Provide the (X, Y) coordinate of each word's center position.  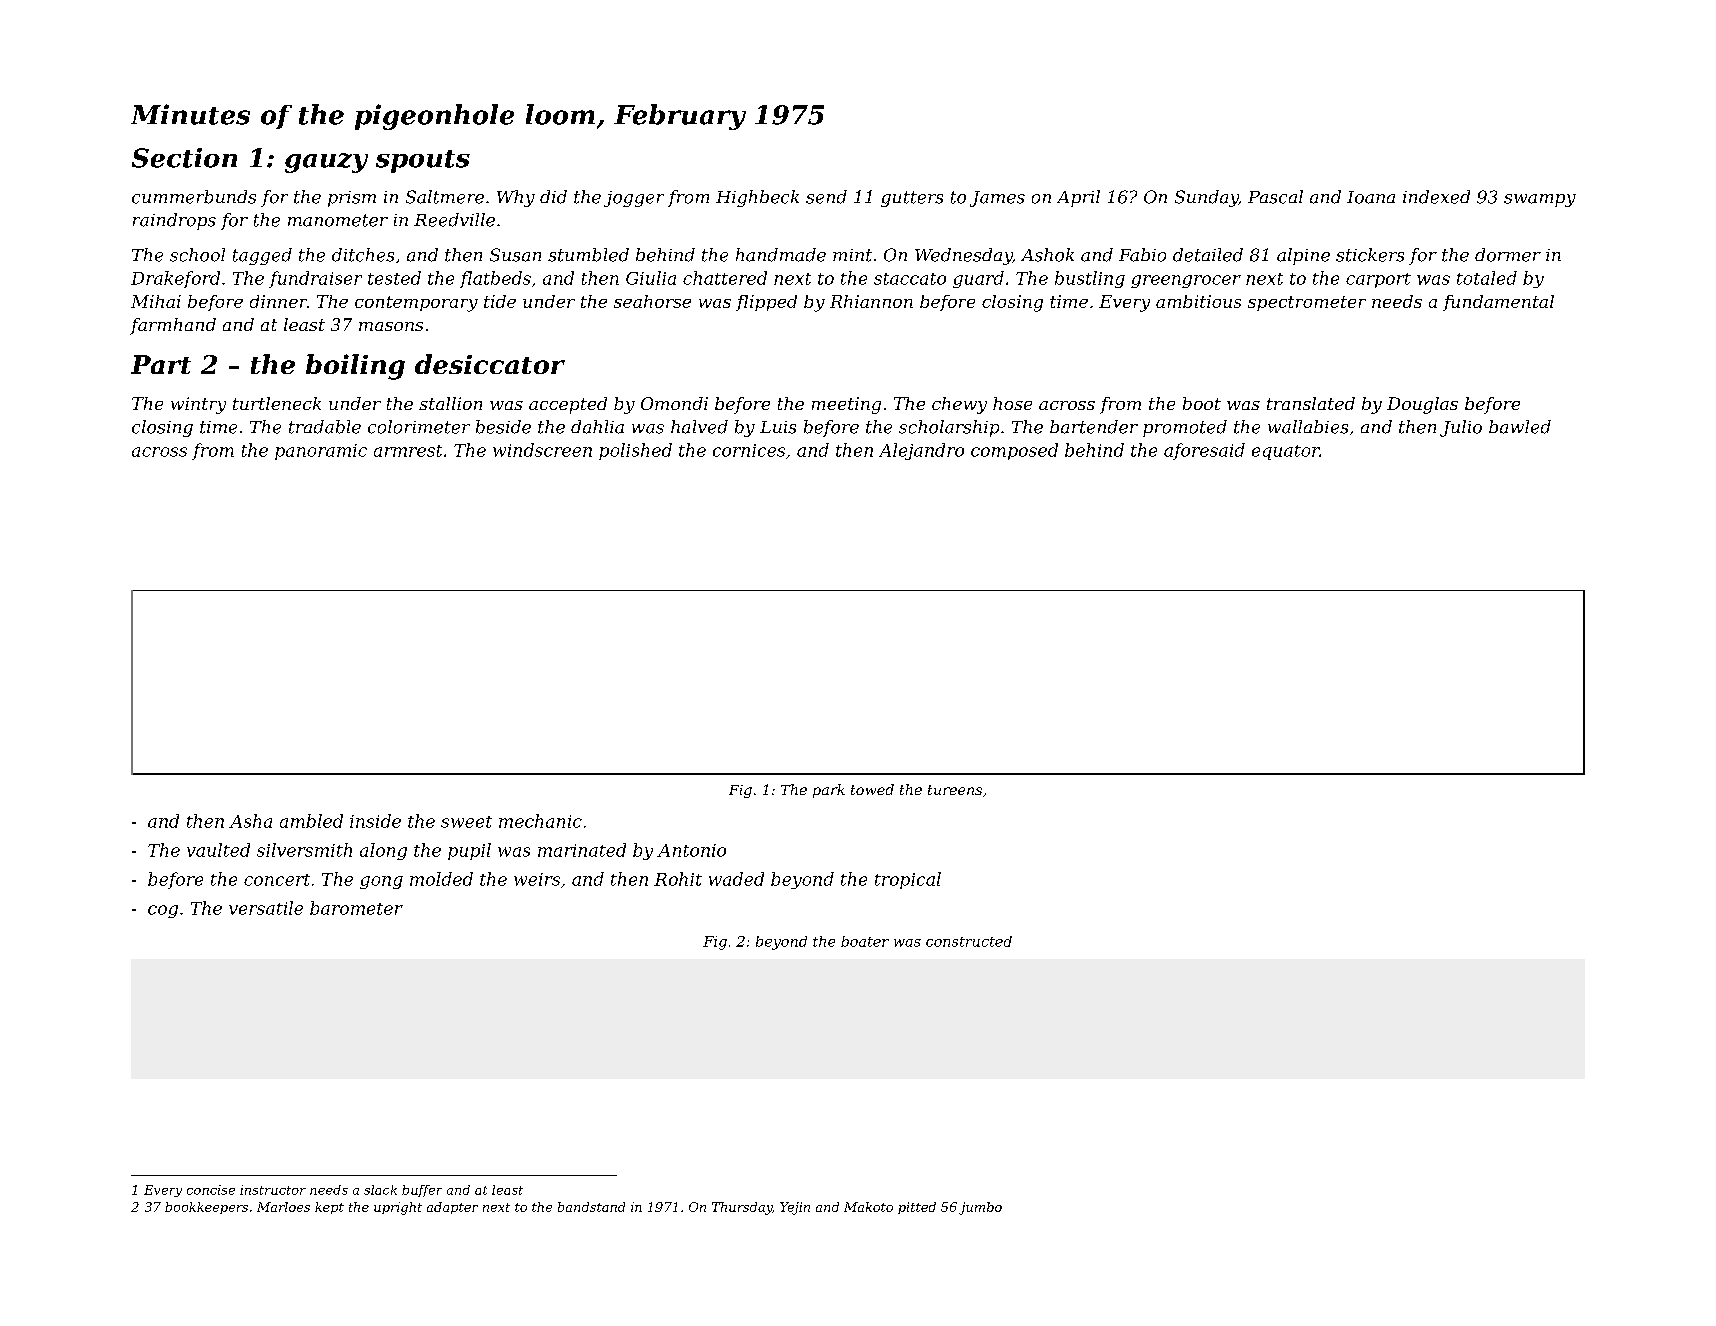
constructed (969, 941)
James (997, 199)
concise (211, 1190)
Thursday (742, 1208)
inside (375, 821)
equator (1286, 452)
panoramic (321, 452)
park (829, 791)
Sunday (1207, 198)
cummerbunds (194, 197)
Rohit (678, 879)
